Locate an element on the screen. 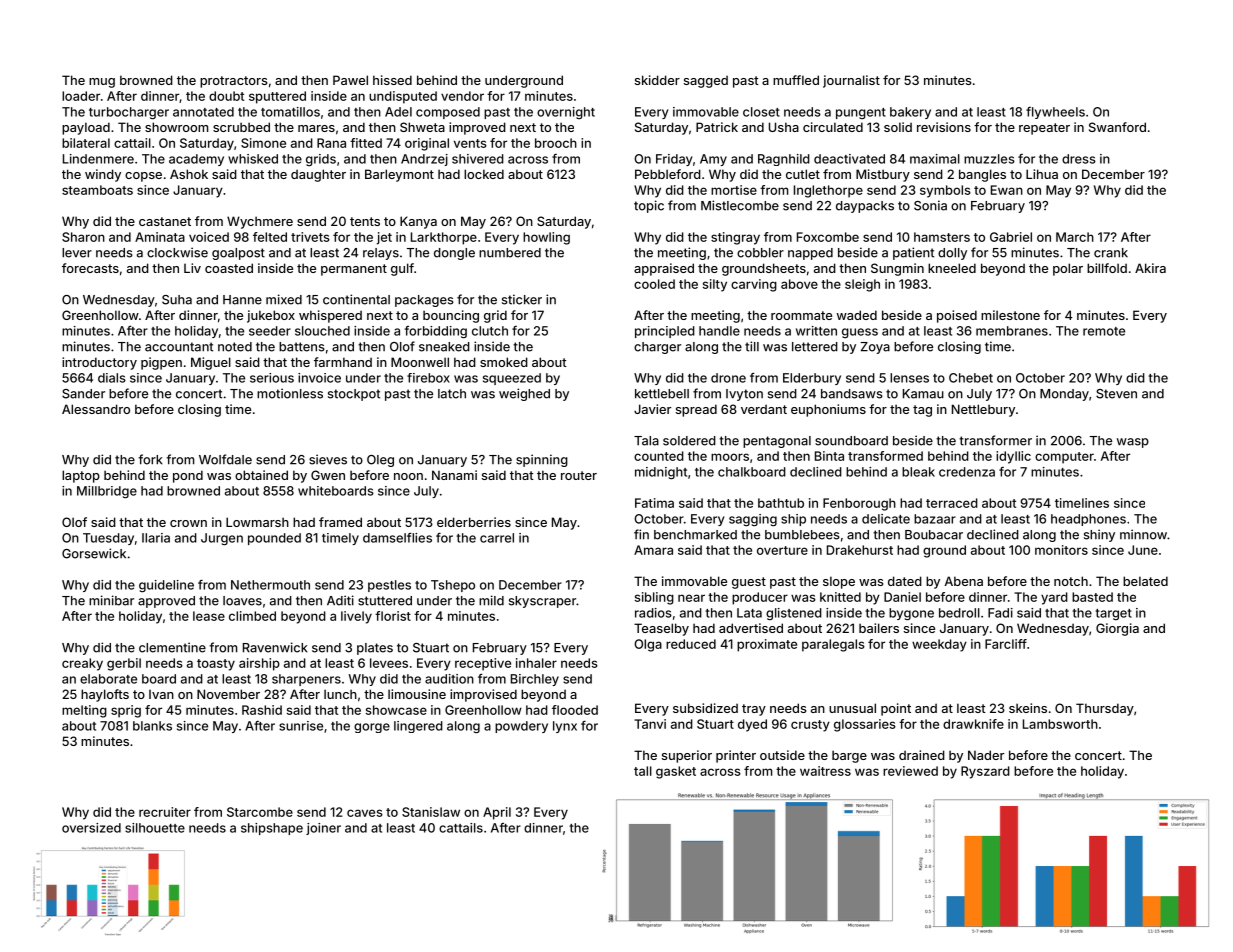  terraced is located at coordinates (952, 503).
